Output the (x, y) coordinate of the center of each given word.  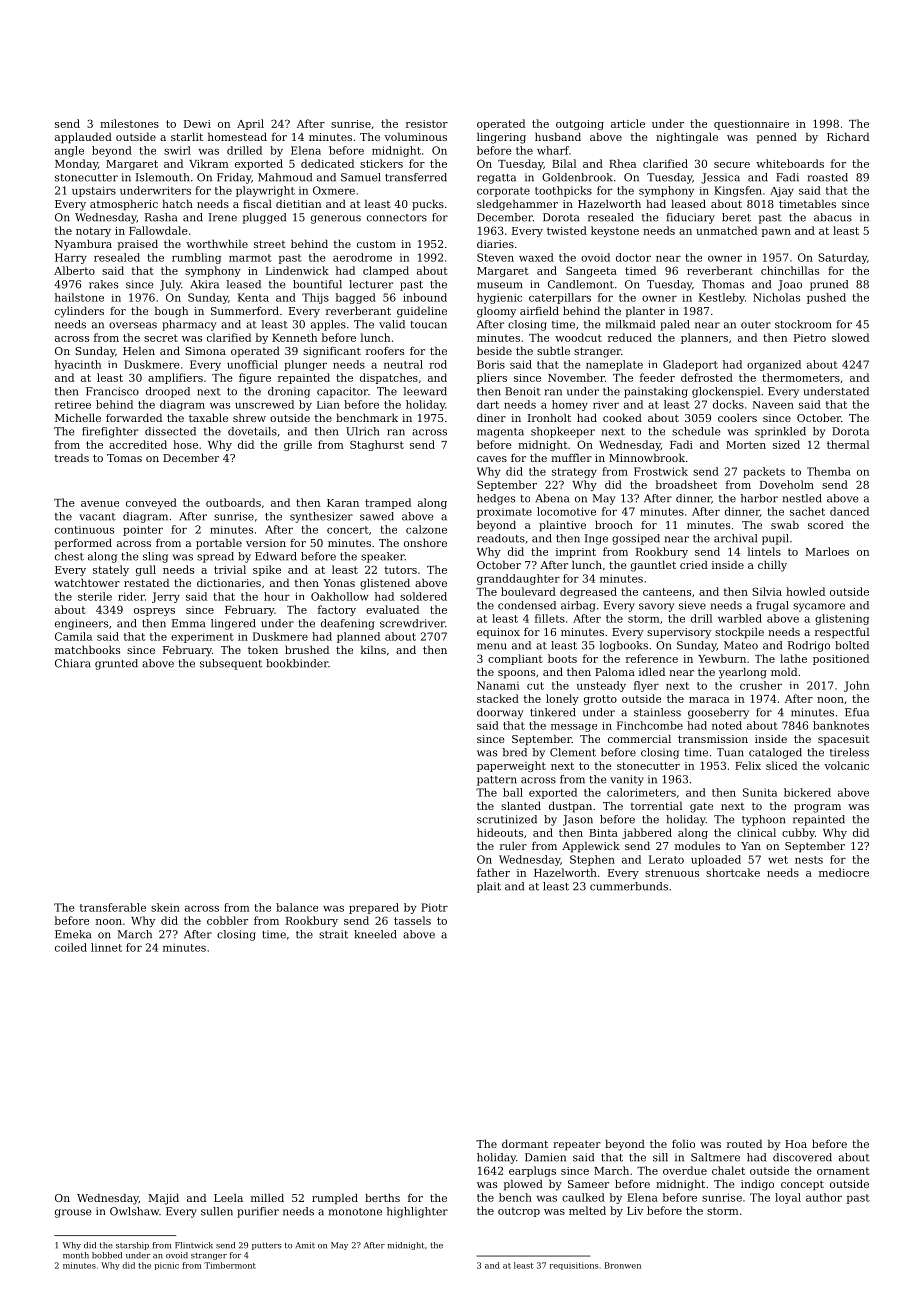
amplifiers (175, 378)
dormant (525, 1143)
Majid (163, 1199)
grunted (116, 664)
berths (382, 1197)
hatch (177, 203)
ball (513, 792)
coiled (71, 947)
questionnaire (751, 125)
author (824, 1197)
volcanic (846, 765)
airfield (539, 310)
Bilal (564, 163)
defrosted (707, 377)
